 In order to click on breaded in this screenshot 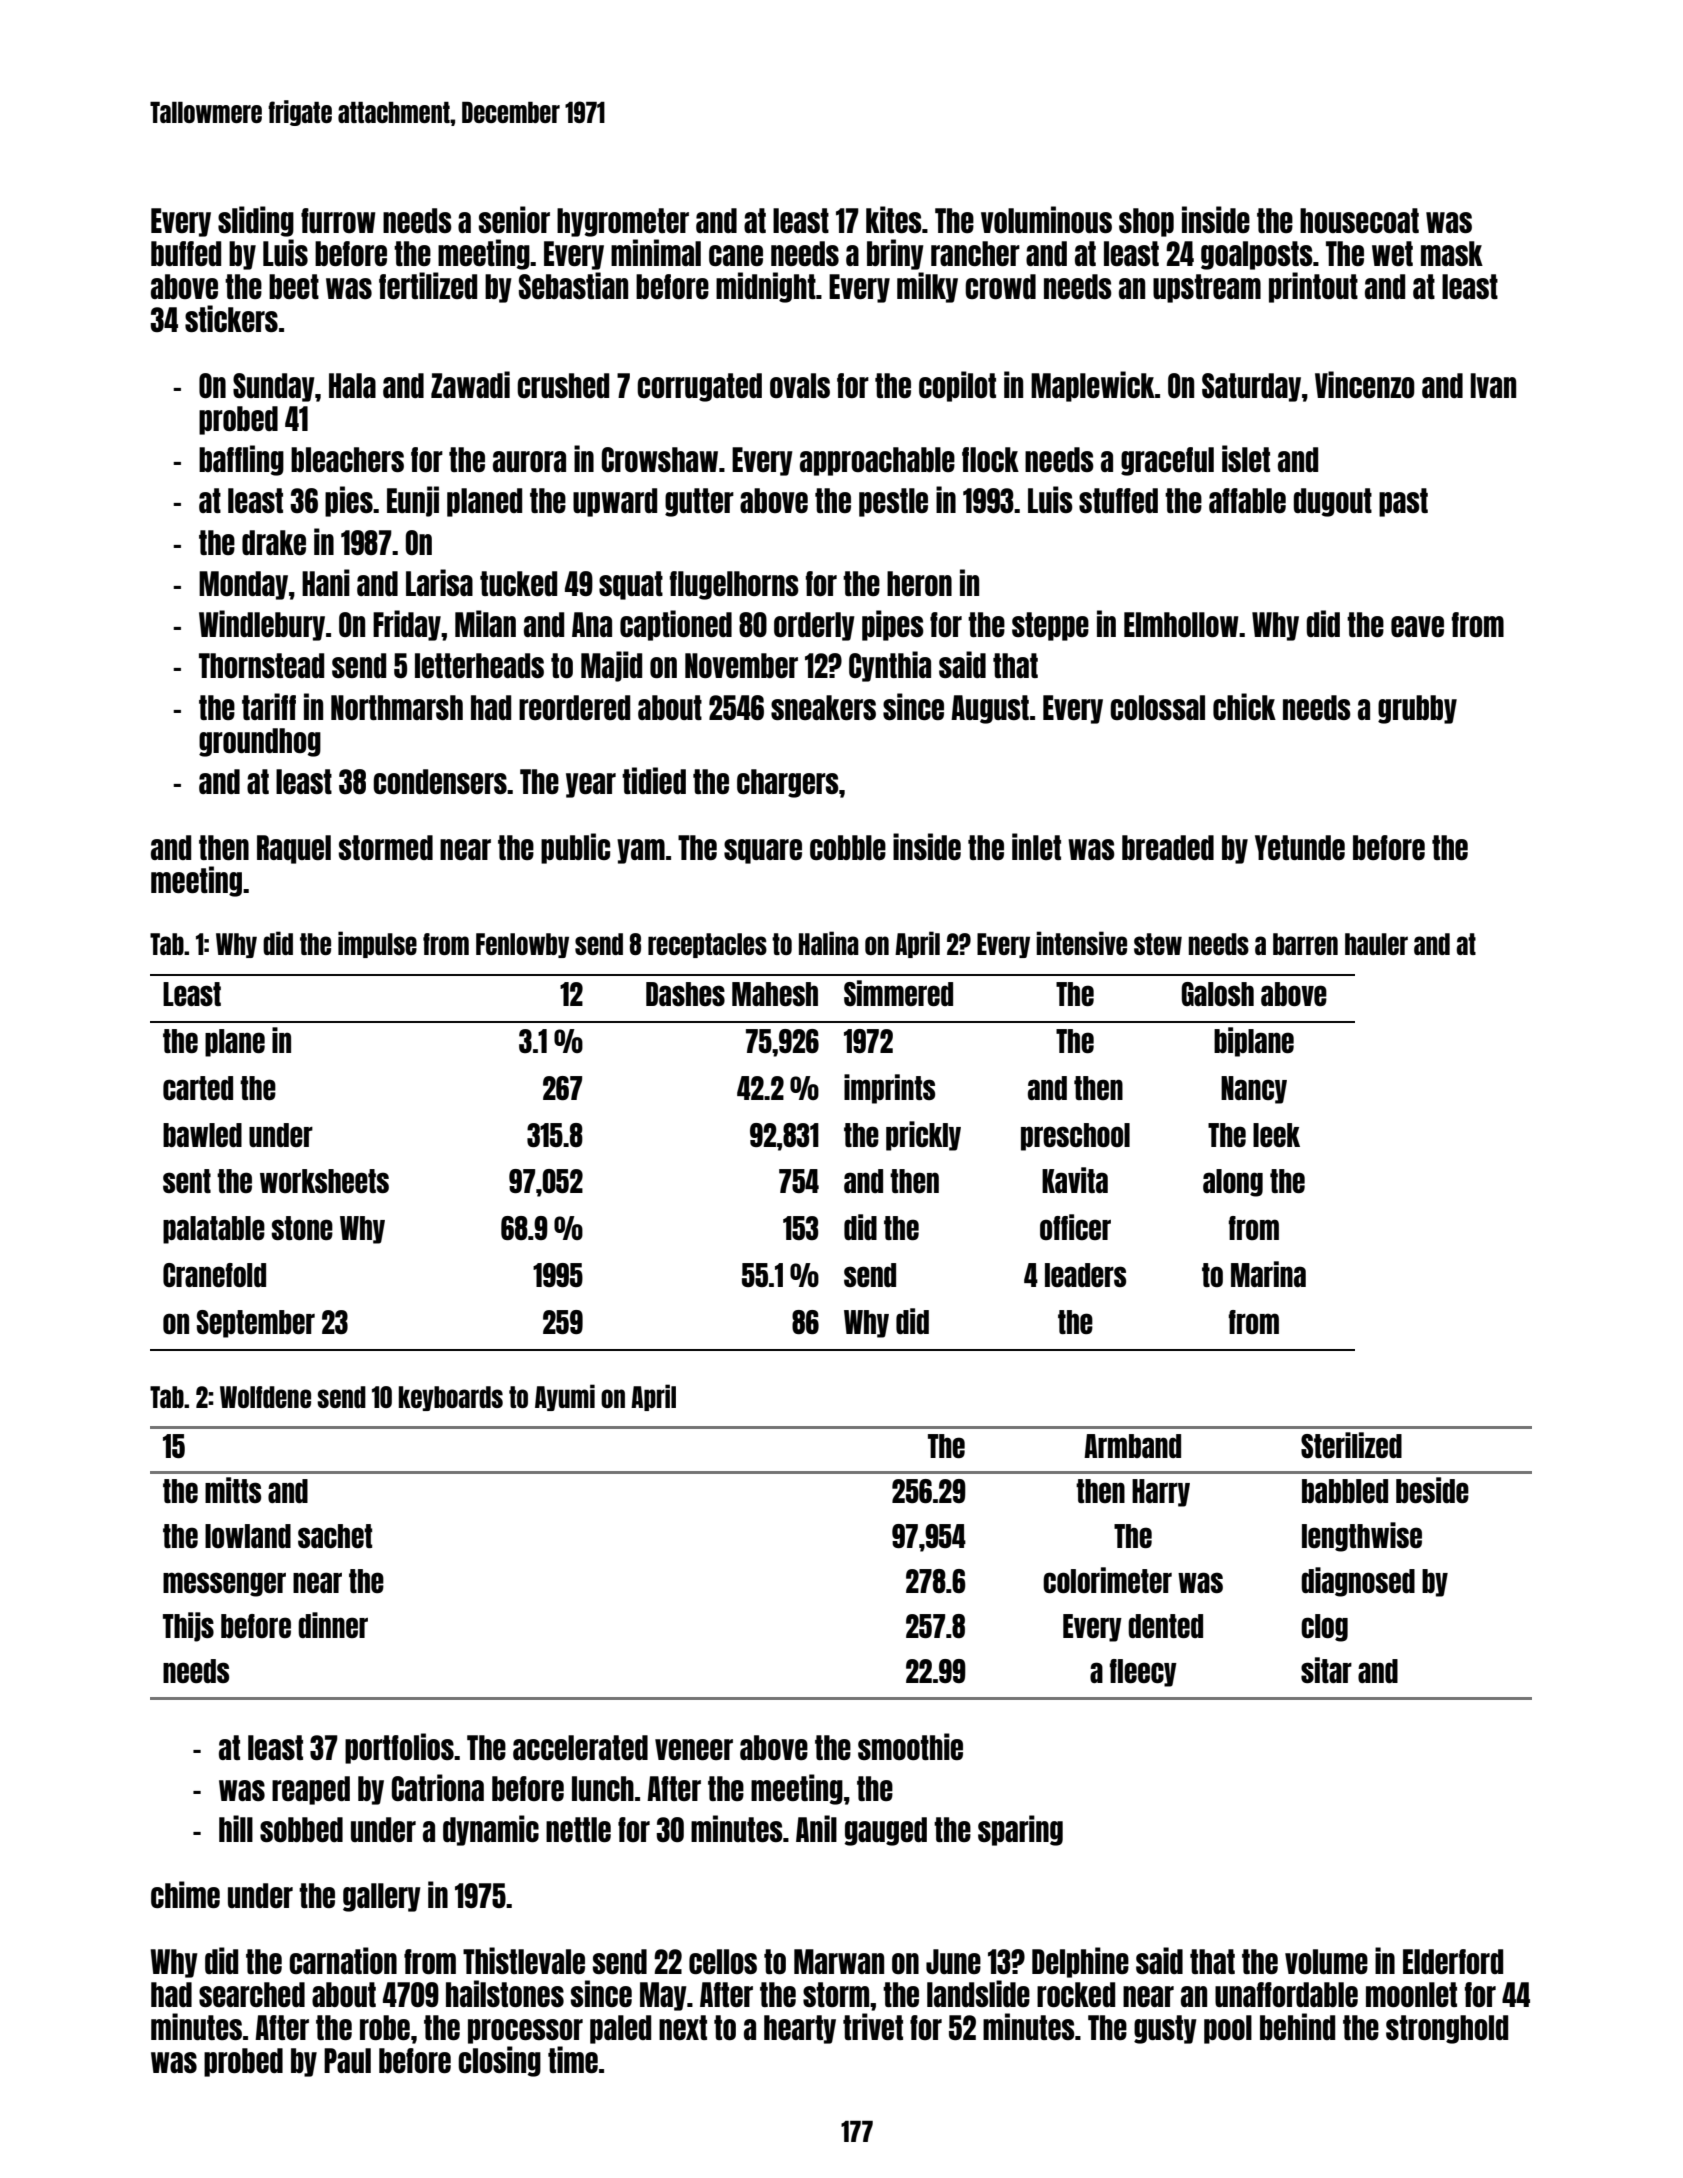, I will do `click(1168, 847)`.
